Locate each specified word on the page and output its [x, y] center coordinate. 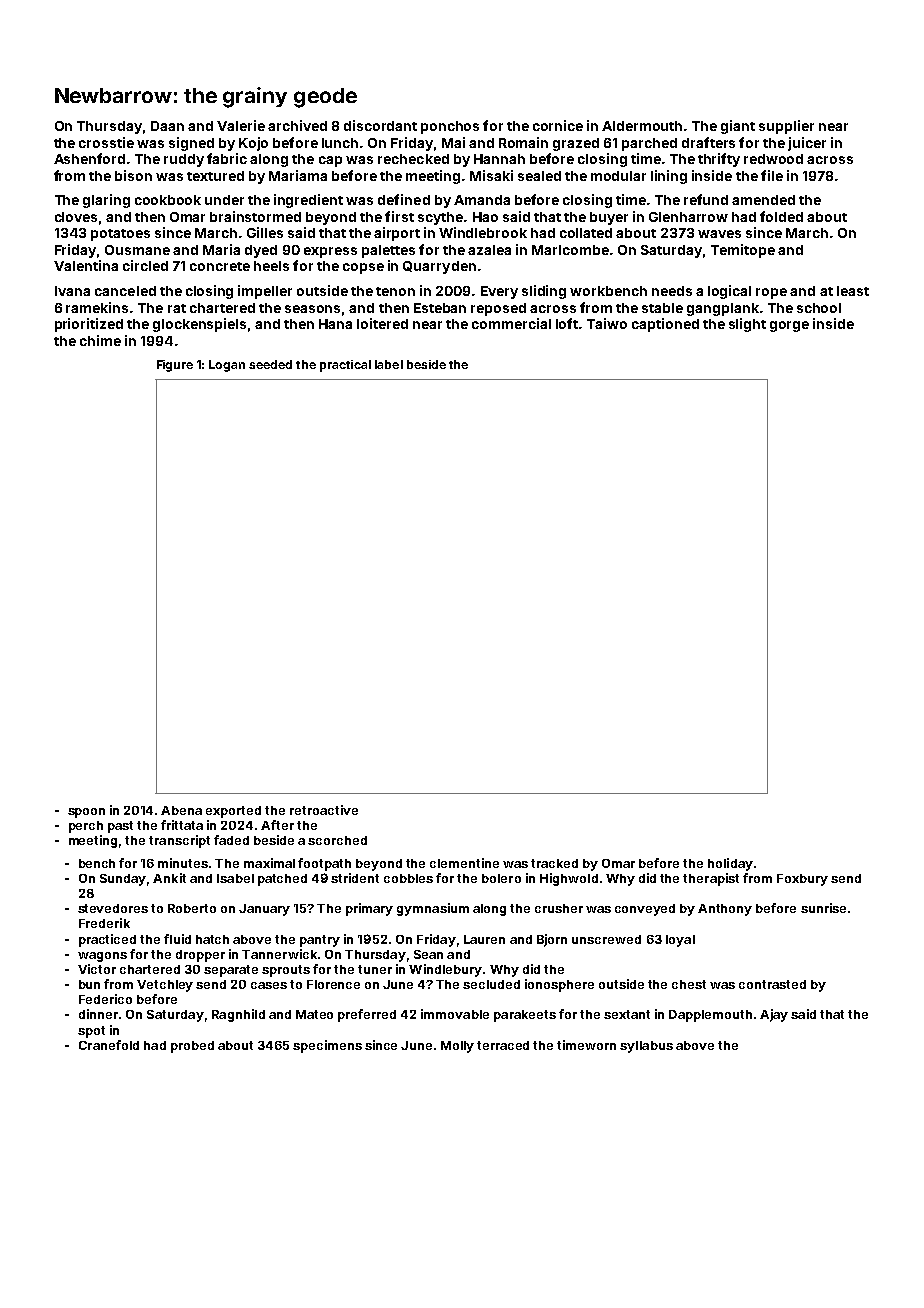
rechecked [413, 159]
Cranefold [109, 1045]
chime [100, 340]
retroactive [324, 810]
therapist [711, 879]
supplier [786, 127]
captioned [665, 325]
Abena [181, 810]
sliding [544, 292]
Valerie [241, 125]
